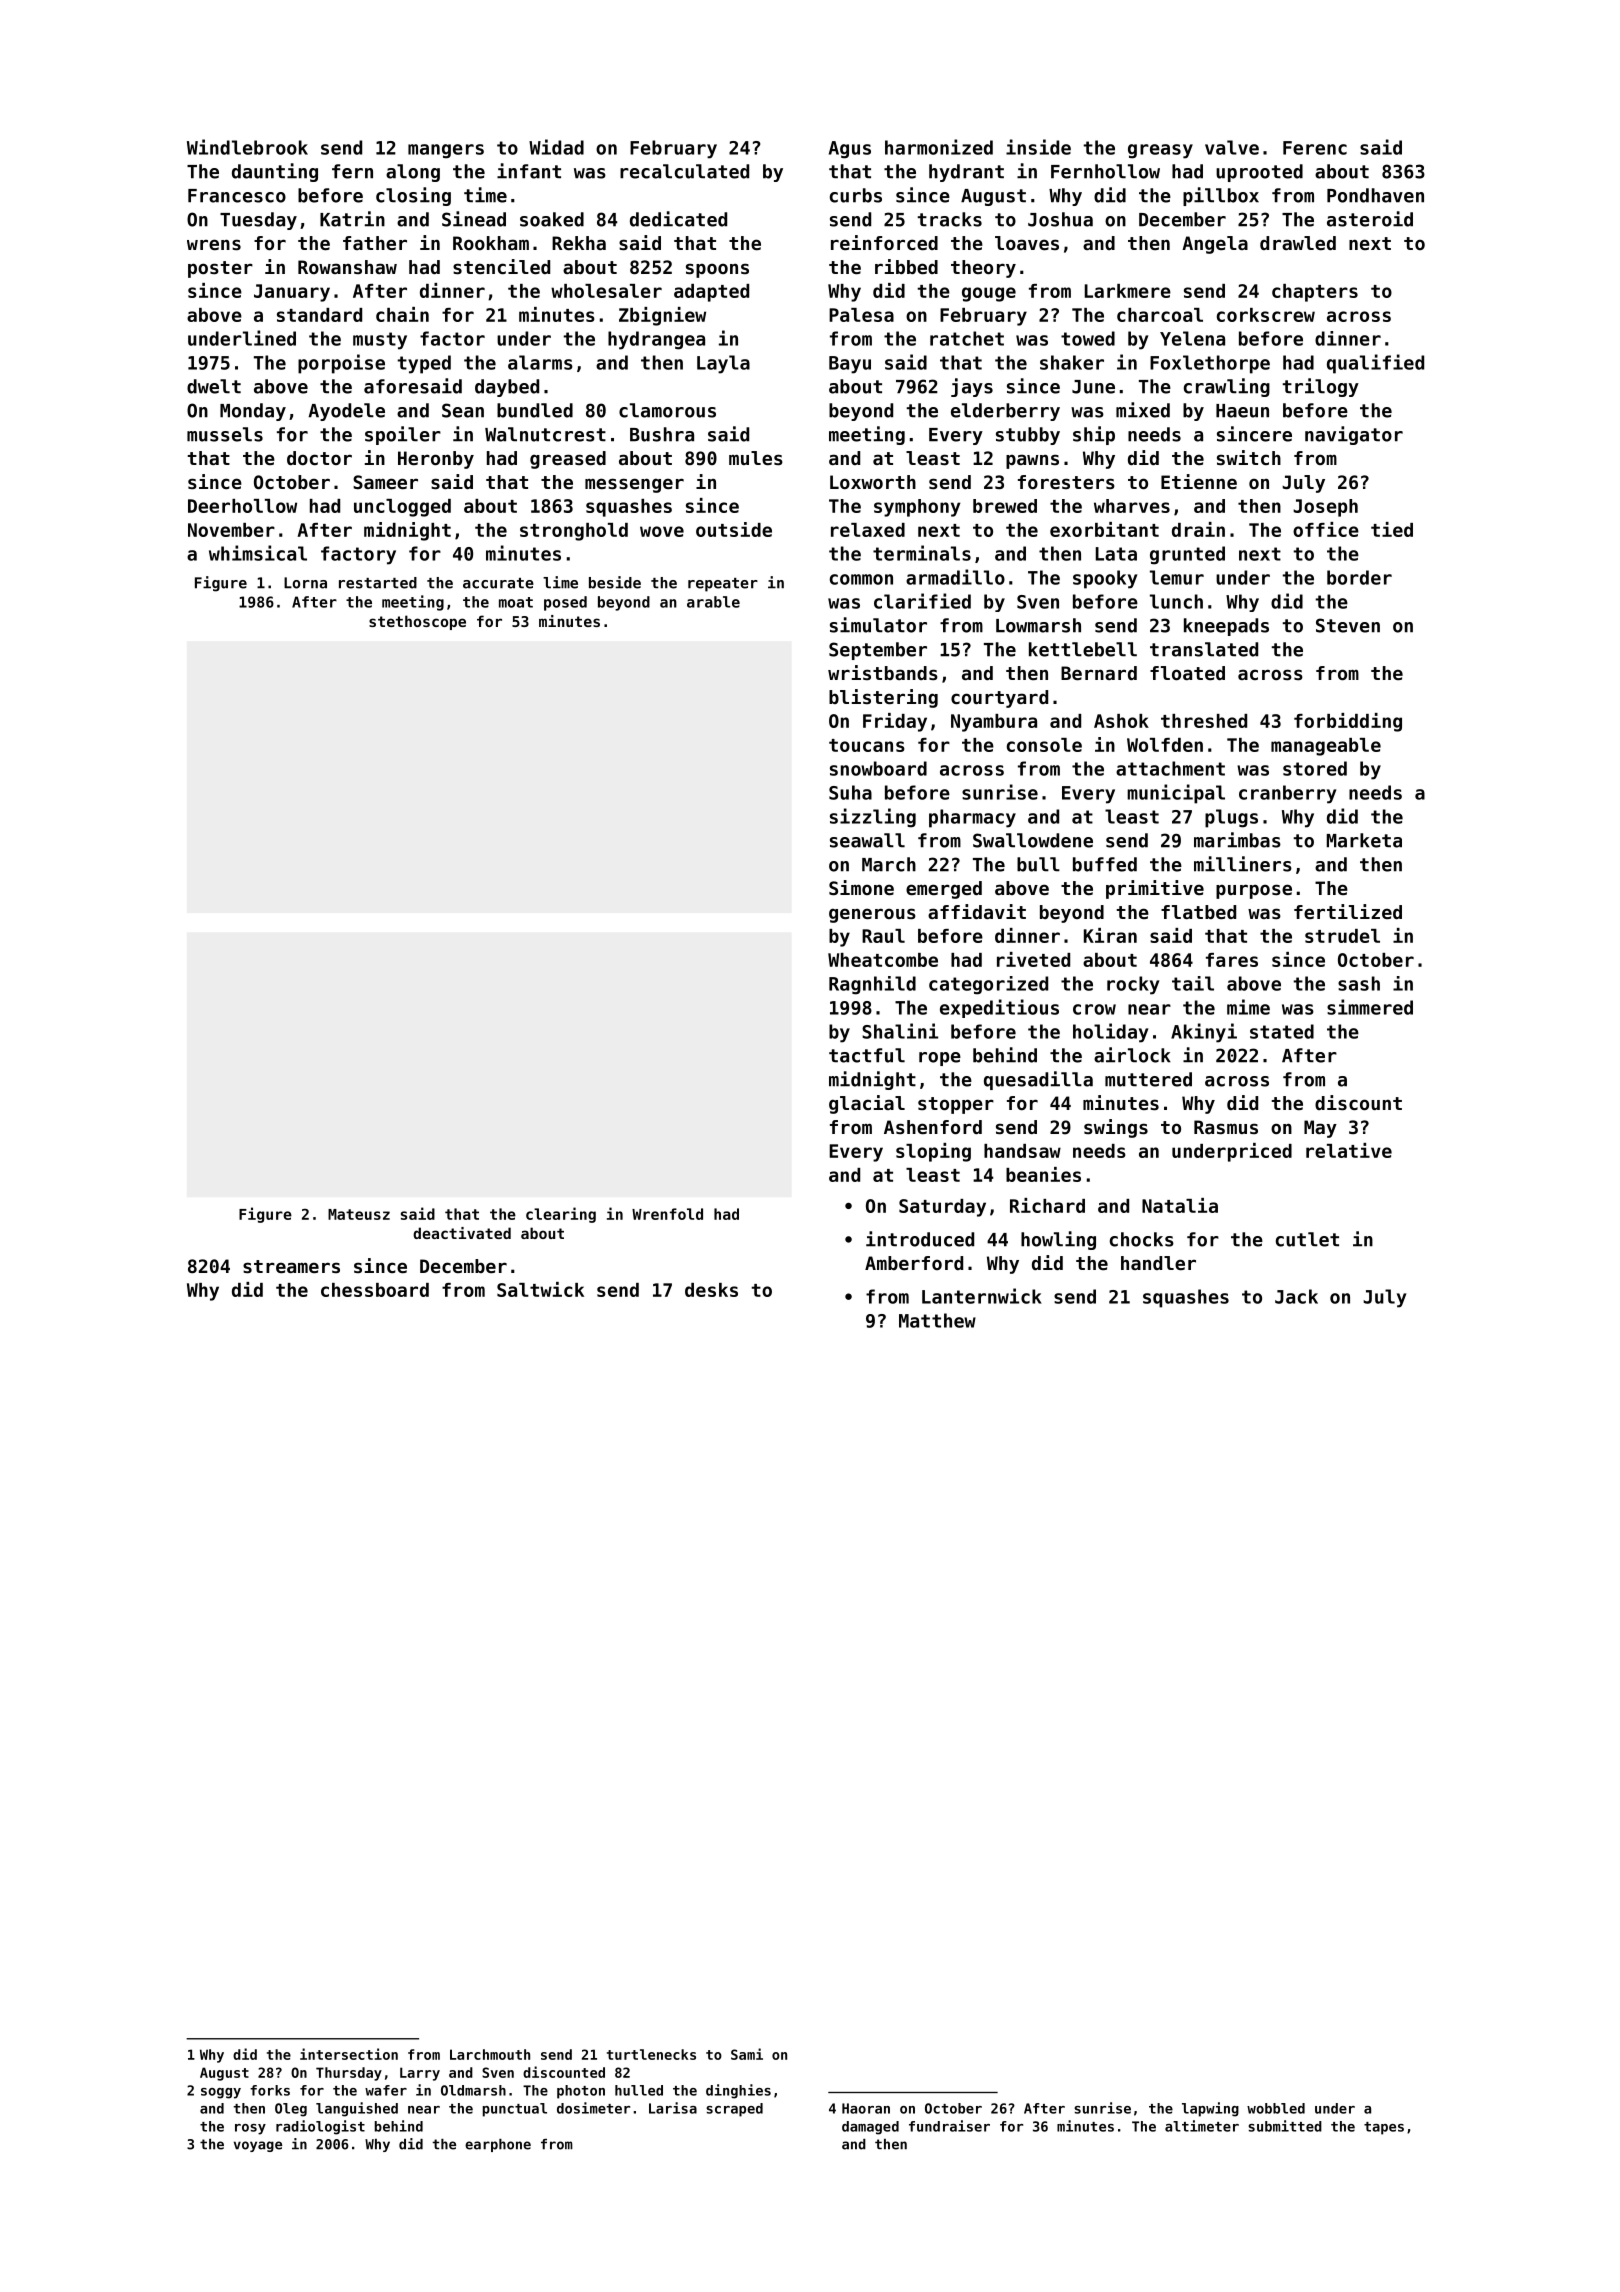 The image size is (1620, 2292). Describe the element at coordinates (1210, 2109) in the page. I see `lapwing` at that location.
